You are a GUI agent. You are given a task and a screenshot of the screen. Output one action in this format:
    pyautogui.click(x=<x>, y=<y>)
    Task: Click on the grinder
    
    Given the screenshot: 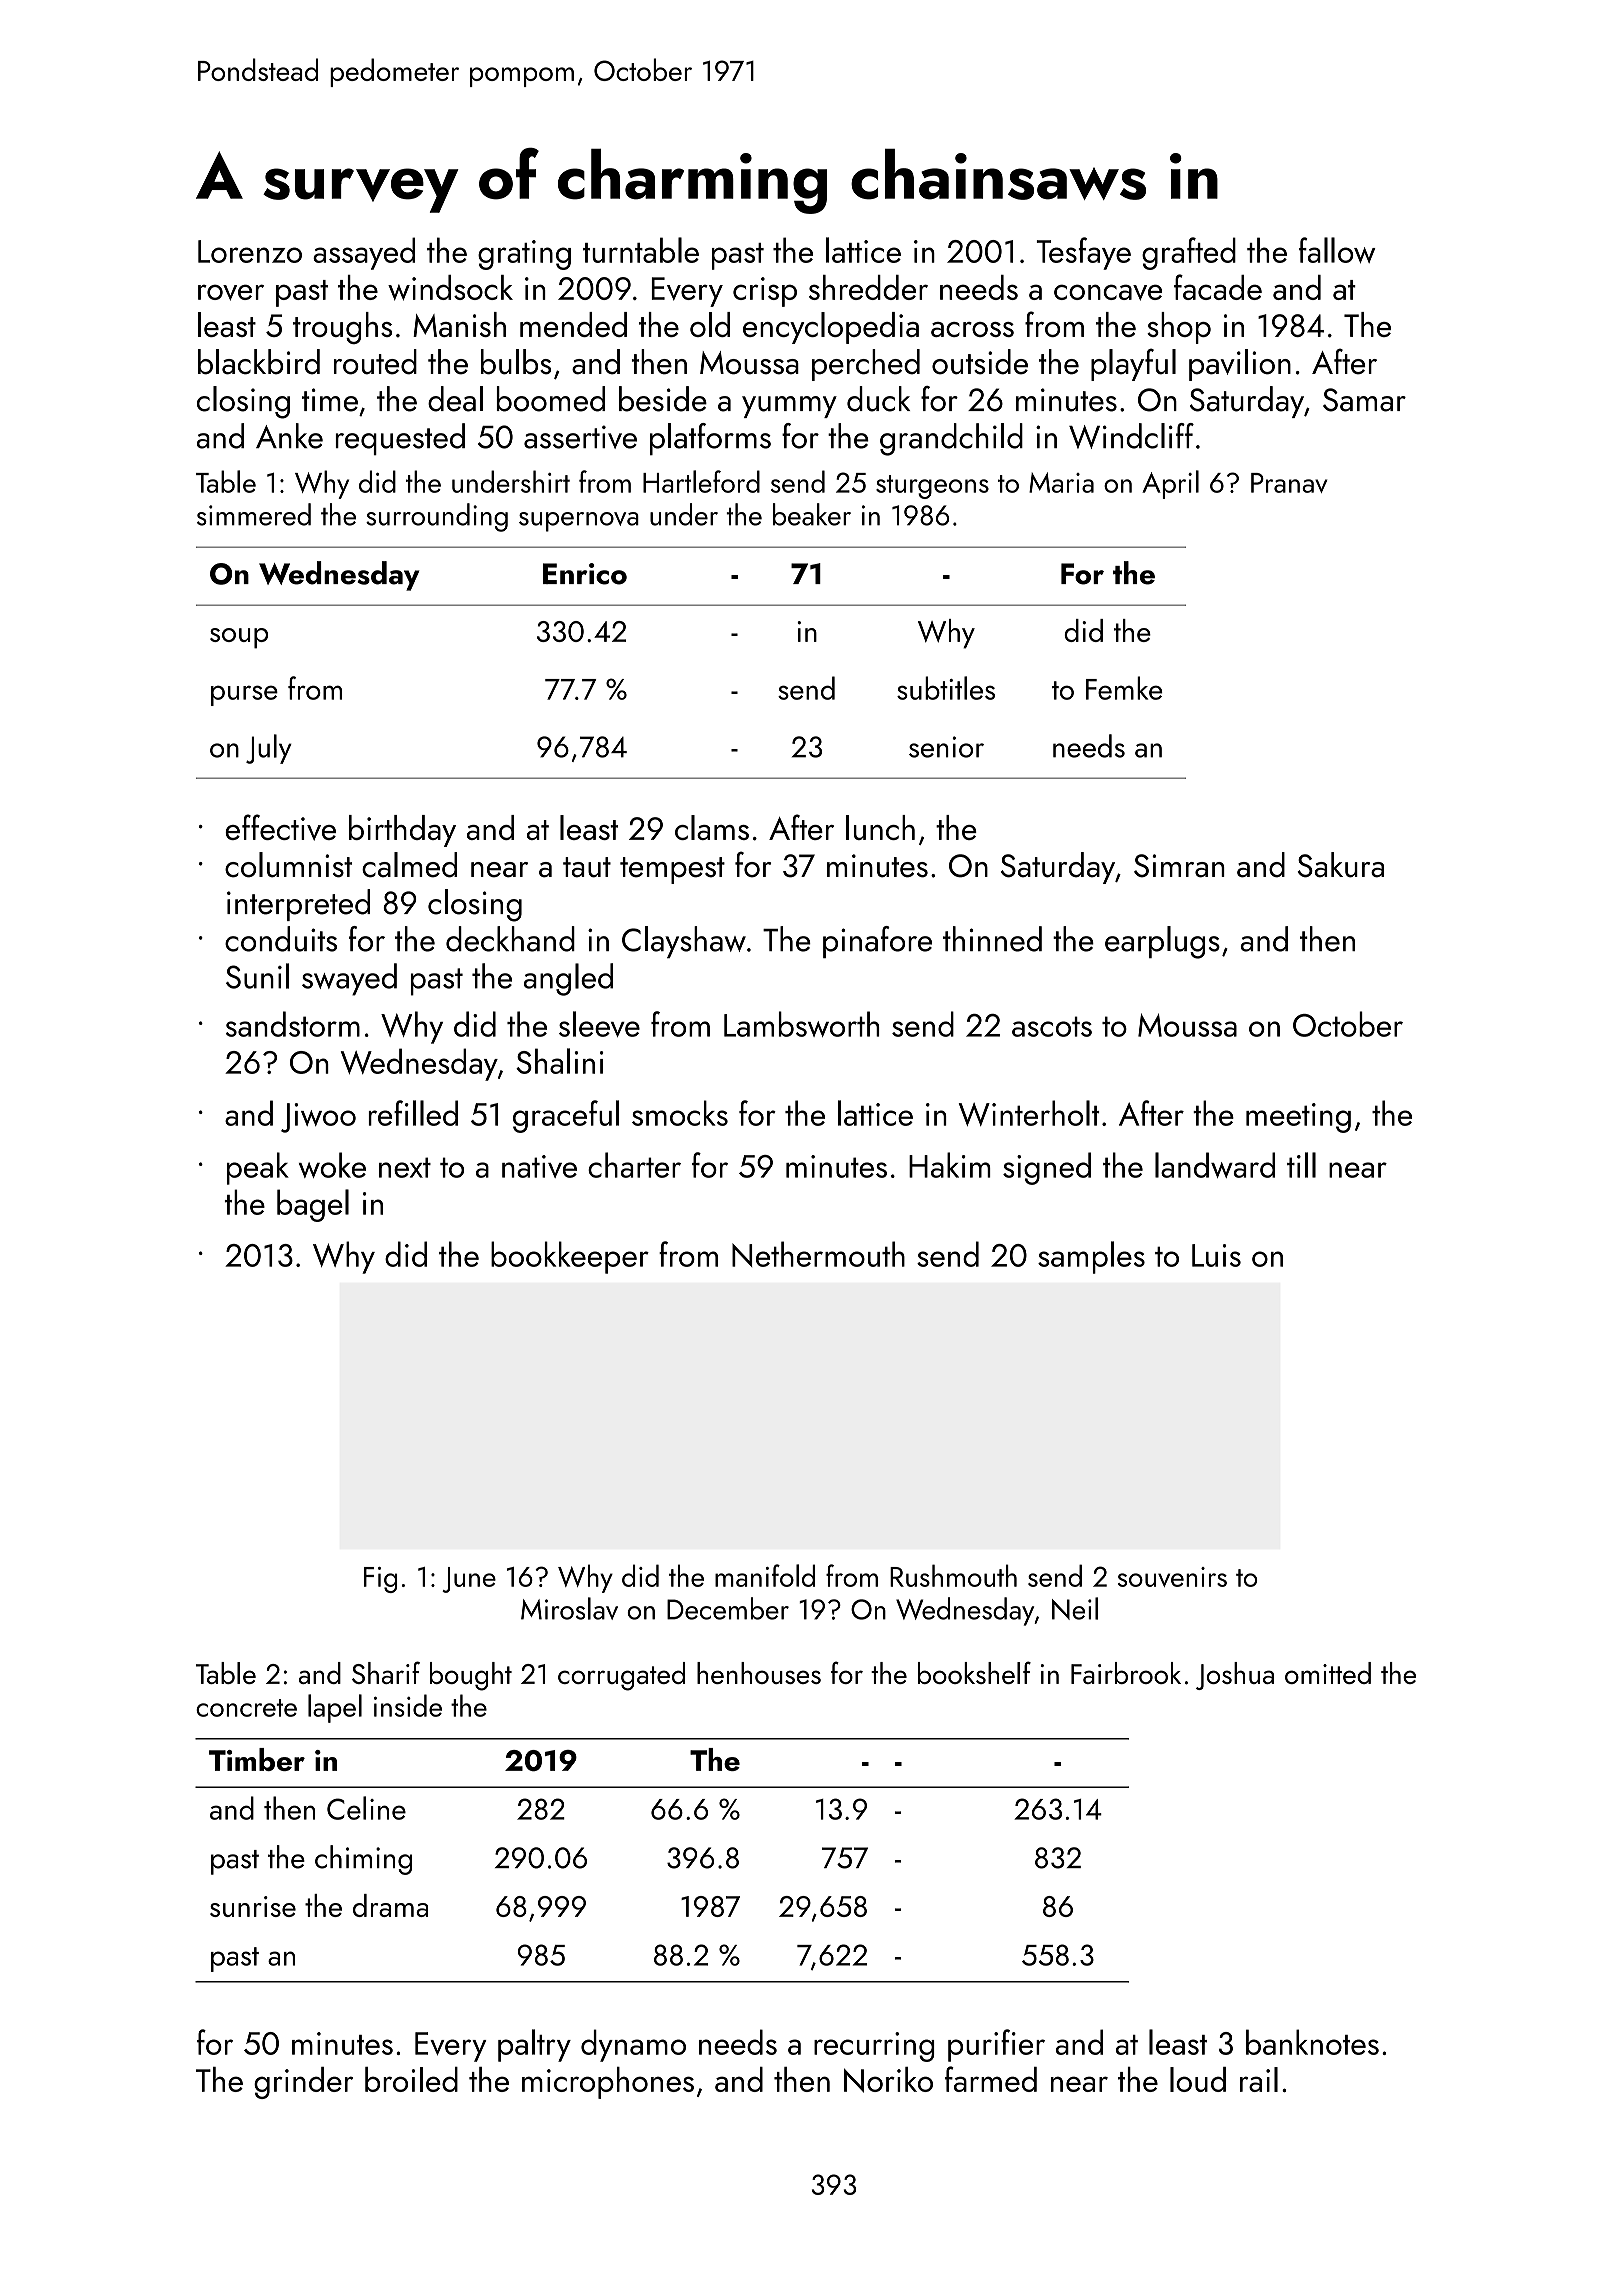 What is the action you would take?
    pyautogui.click(x=303, y=2083)
